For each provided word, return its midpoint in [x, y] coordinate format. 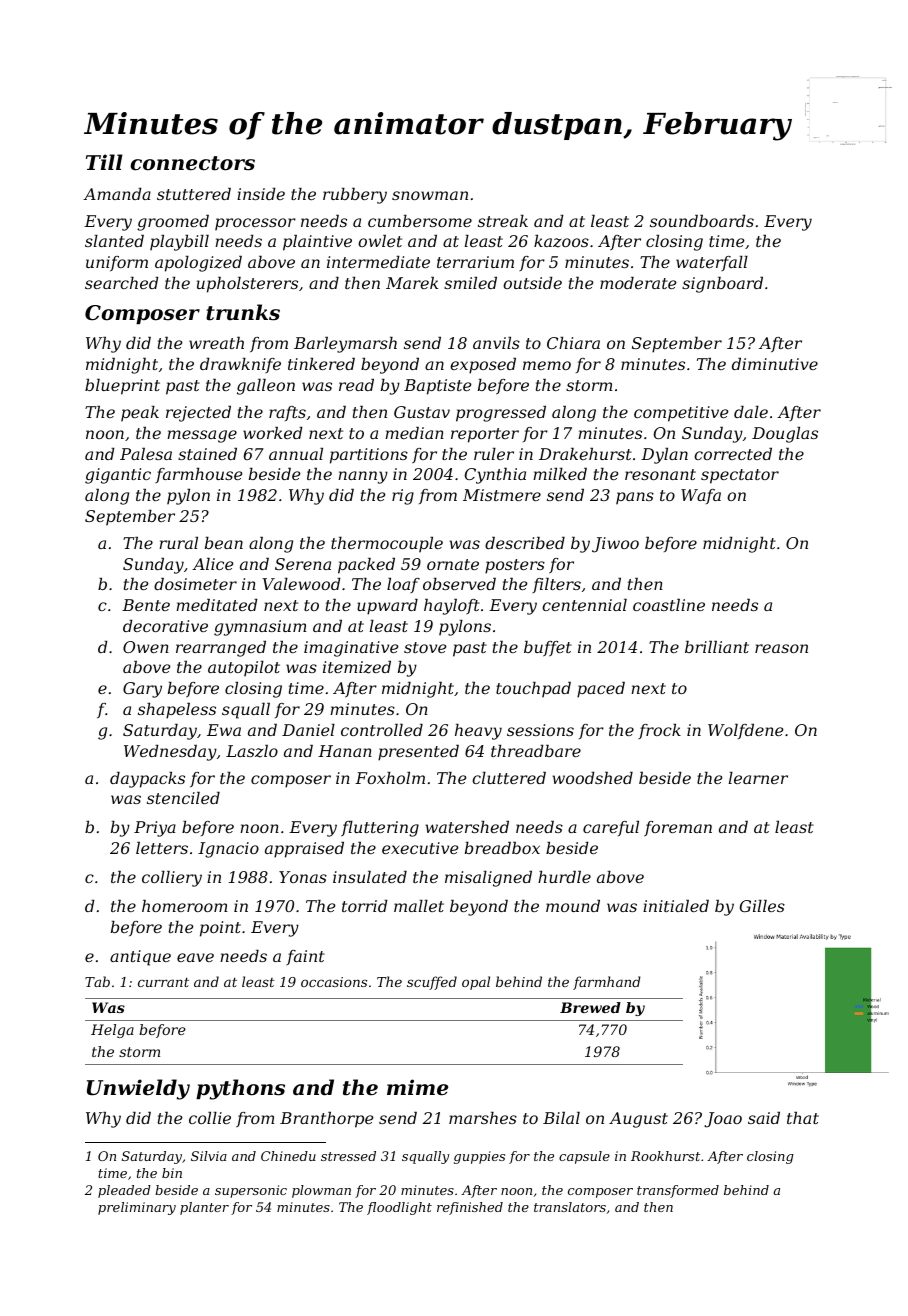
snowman [430, 195]
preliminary [137, 1208]
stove [425, 647]
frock [659, 731]
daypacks [147, 780]
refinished [470, 1208]
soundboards [702, 221]
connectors [192, 163]
